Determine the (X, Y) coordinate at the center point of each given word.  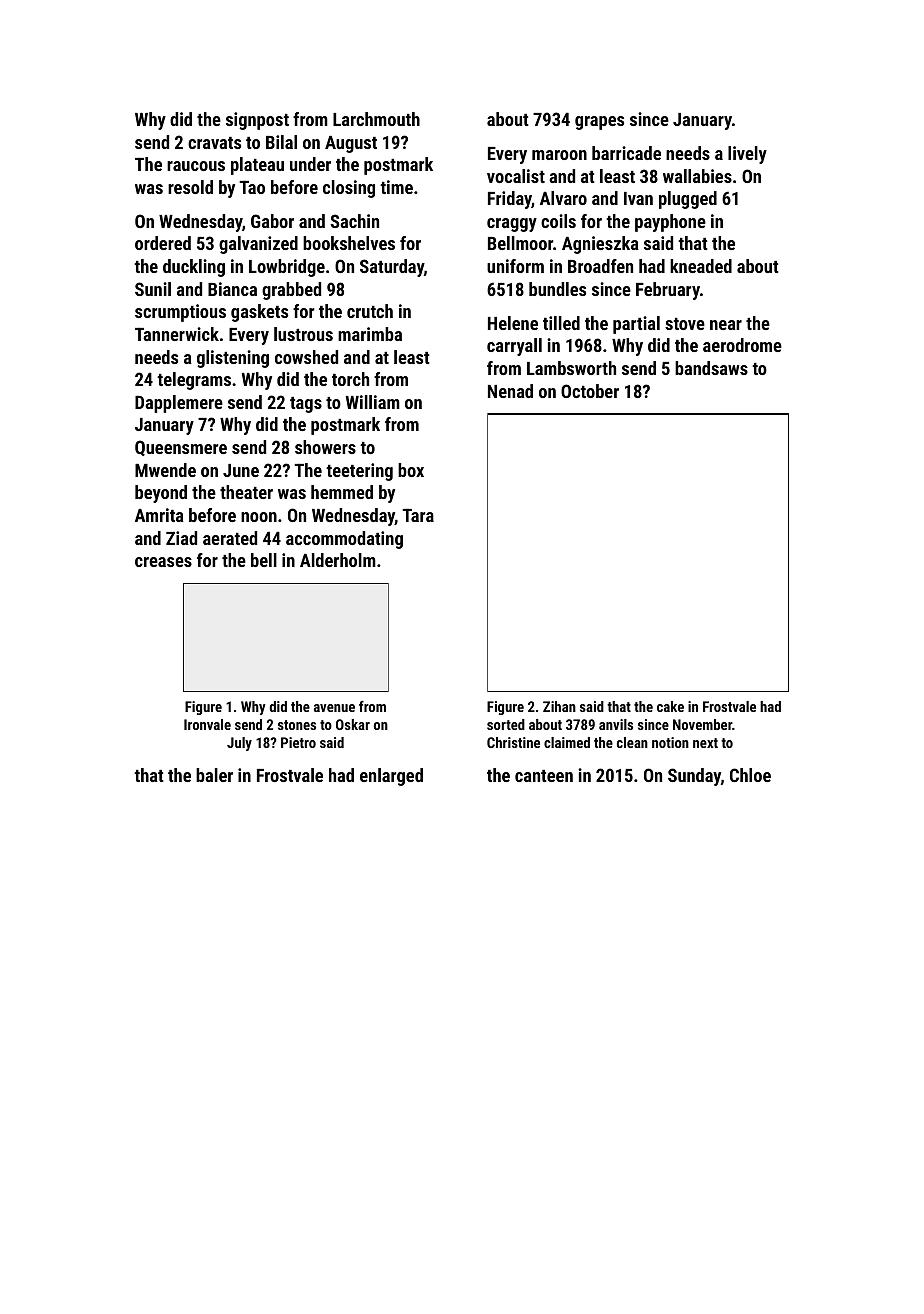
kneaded (701, 266)
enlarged (391, 777)
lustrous (303, 334)
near (726, 325)
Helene (513, 323)
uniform (515, 266)
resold (190, 187)
